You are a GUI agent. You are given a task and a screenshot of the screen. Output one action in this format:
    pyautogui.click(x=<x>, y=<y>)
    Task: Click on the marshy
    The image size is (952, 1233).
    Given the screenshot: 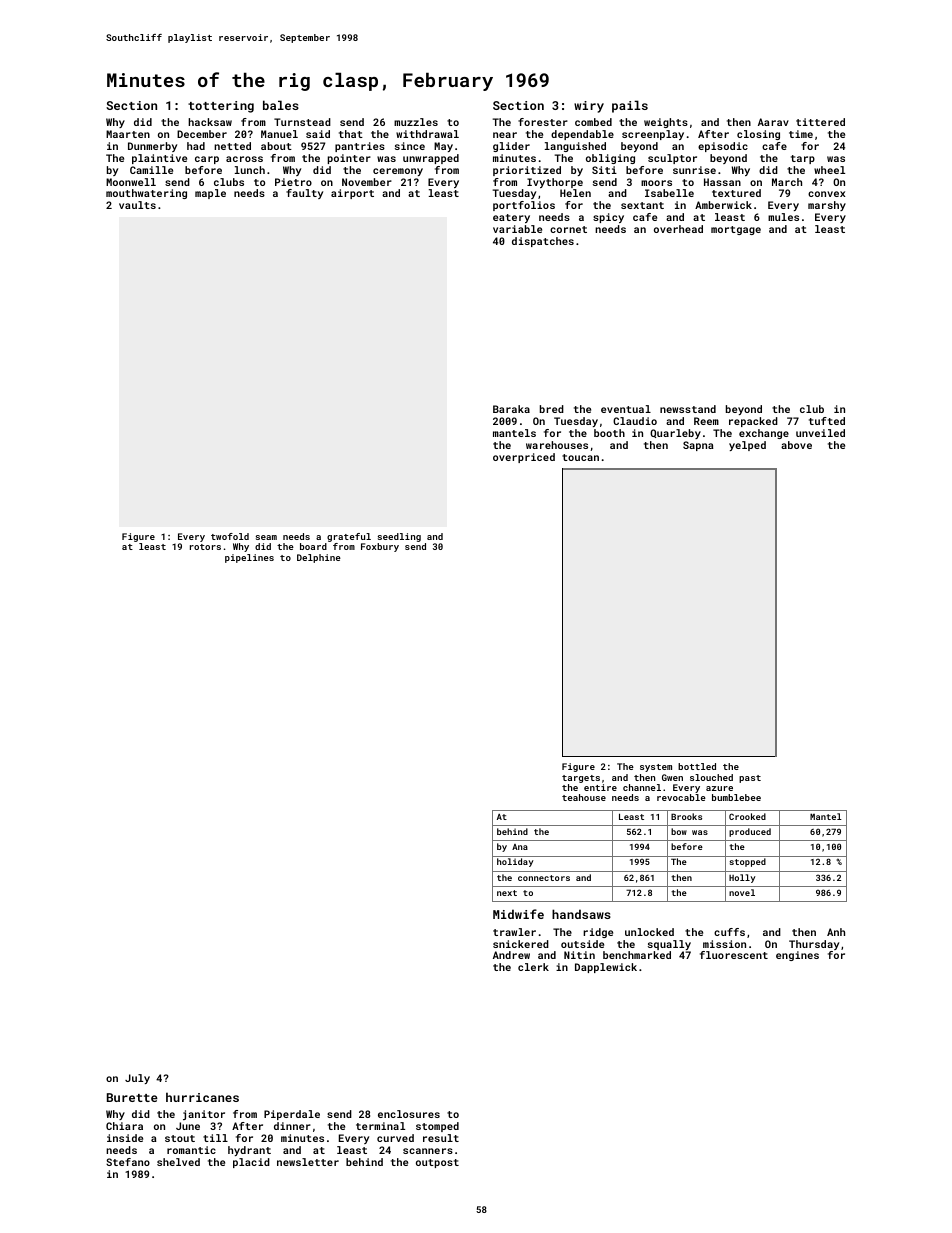 What is the action you would take?
    pyautogui.click(x=827, y=206)
